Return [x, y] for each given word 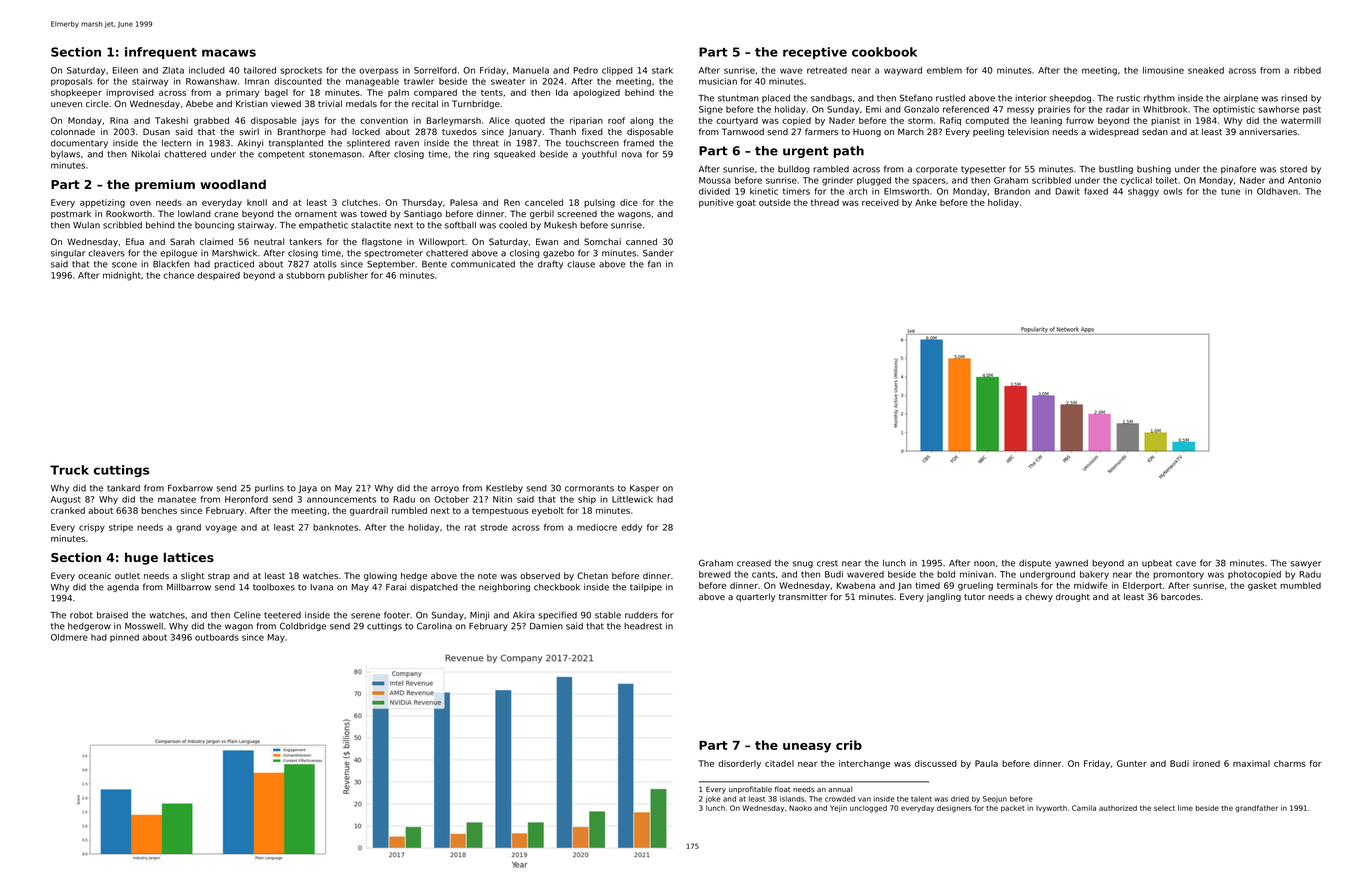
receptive [815, 53]
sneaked [1206, 70]
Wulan [86, 225]
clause [581, 264]
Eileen [125, 70]
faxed [1096, 191]
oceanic [94, 575]
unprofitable [750, 790]
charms [1290, 763]
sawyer [1305, 564]
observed [540, 575]
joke [713, 799]
